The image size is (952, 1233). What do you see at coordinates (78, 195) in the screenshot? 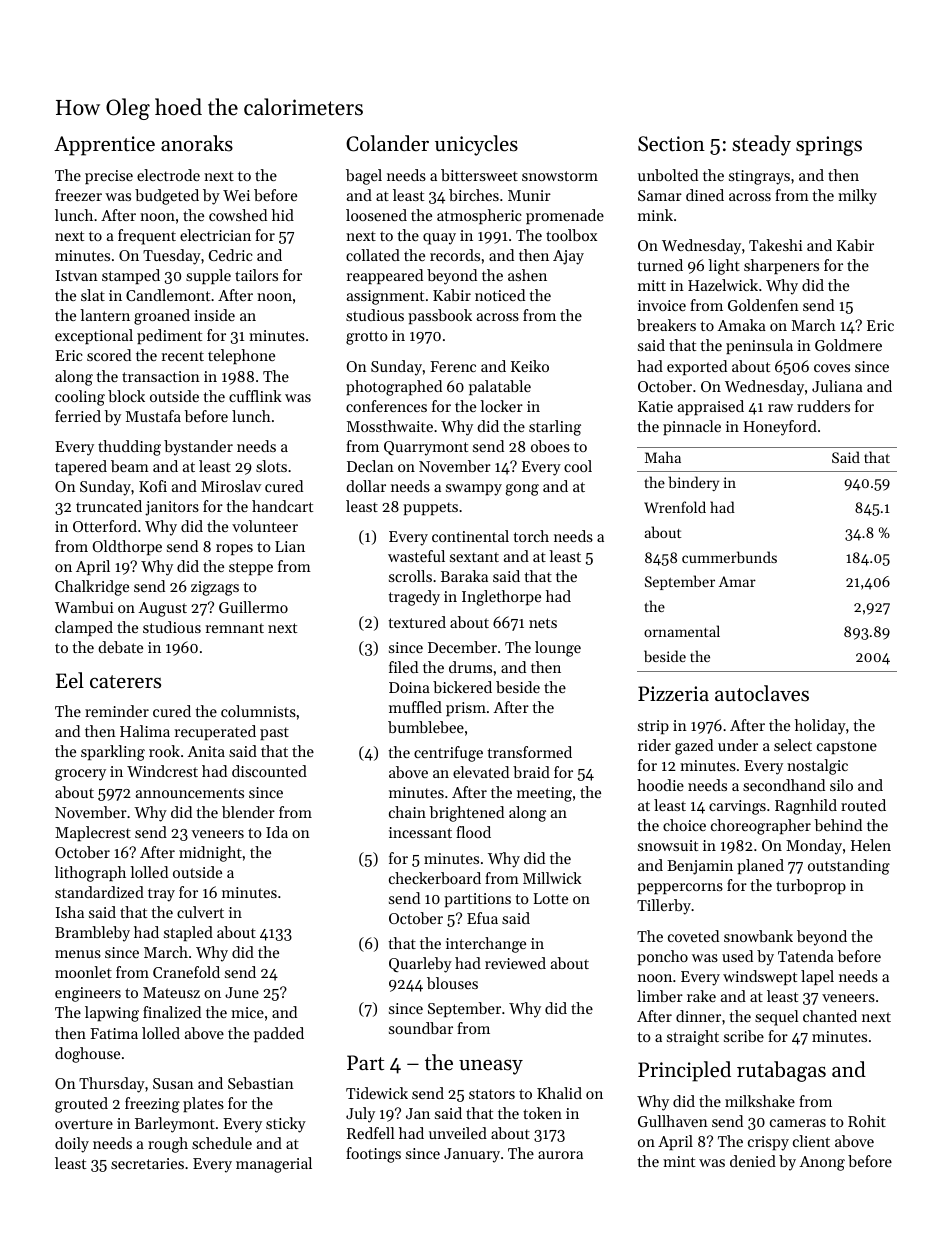
I see `freezer` at bounding box center [78, 195].
